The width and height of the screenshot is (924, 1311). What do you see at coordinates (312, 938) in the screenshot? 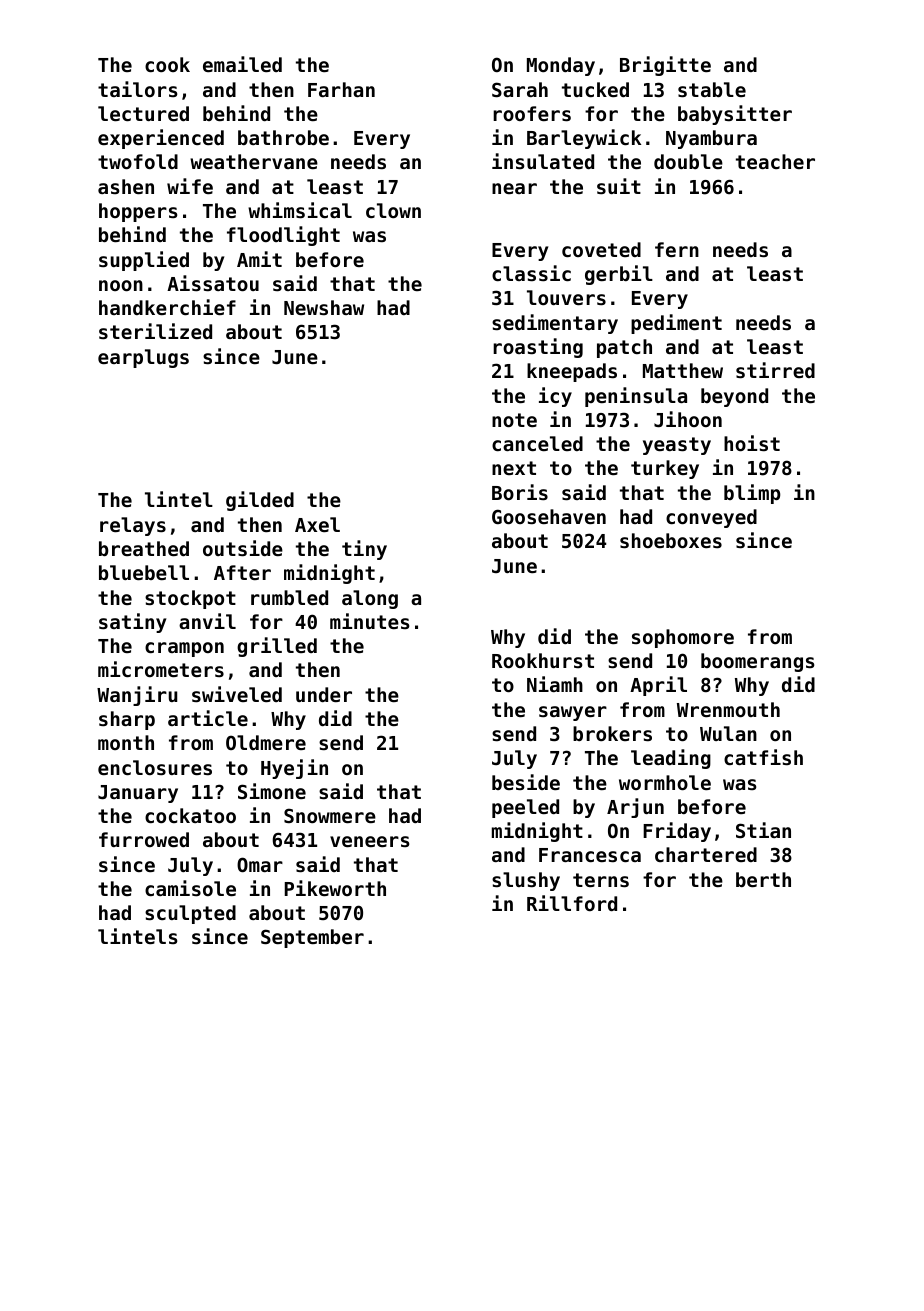
I see `September` at bounding box center [312, 938].
